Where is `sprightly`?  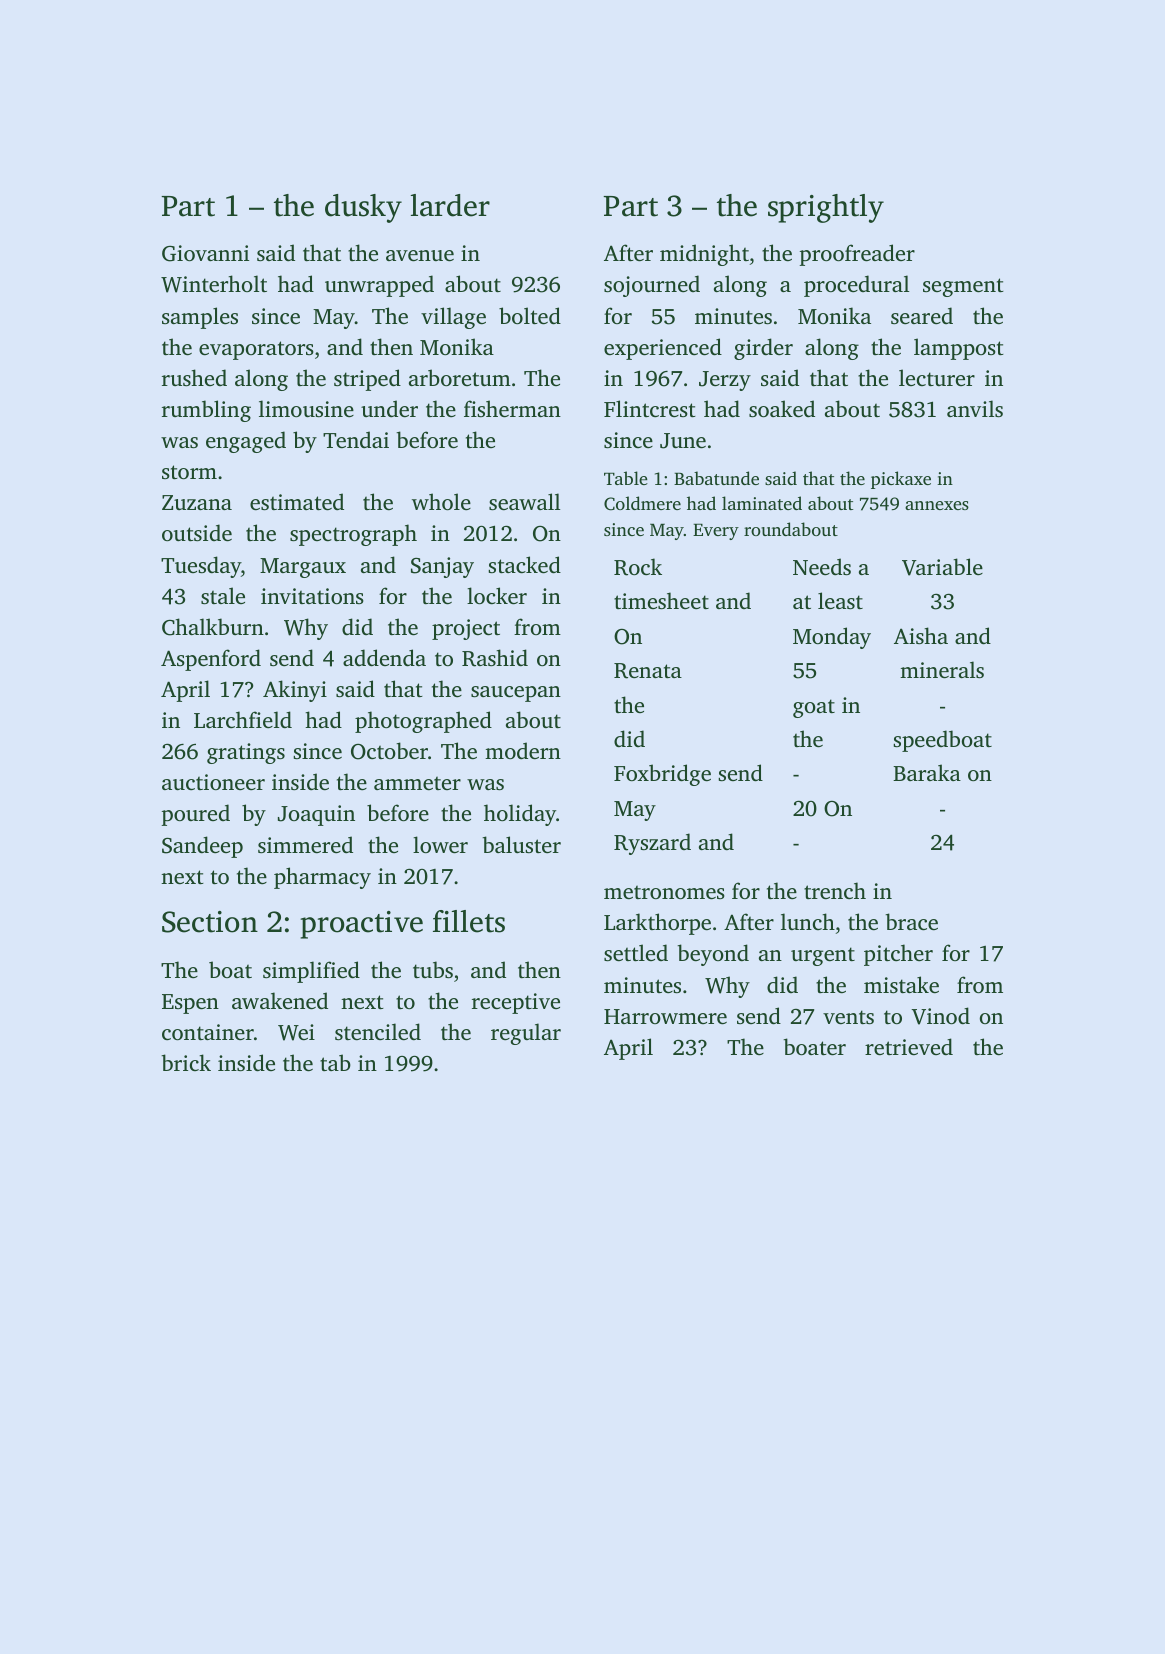
sprightly is located at coordinates (826, 208).
